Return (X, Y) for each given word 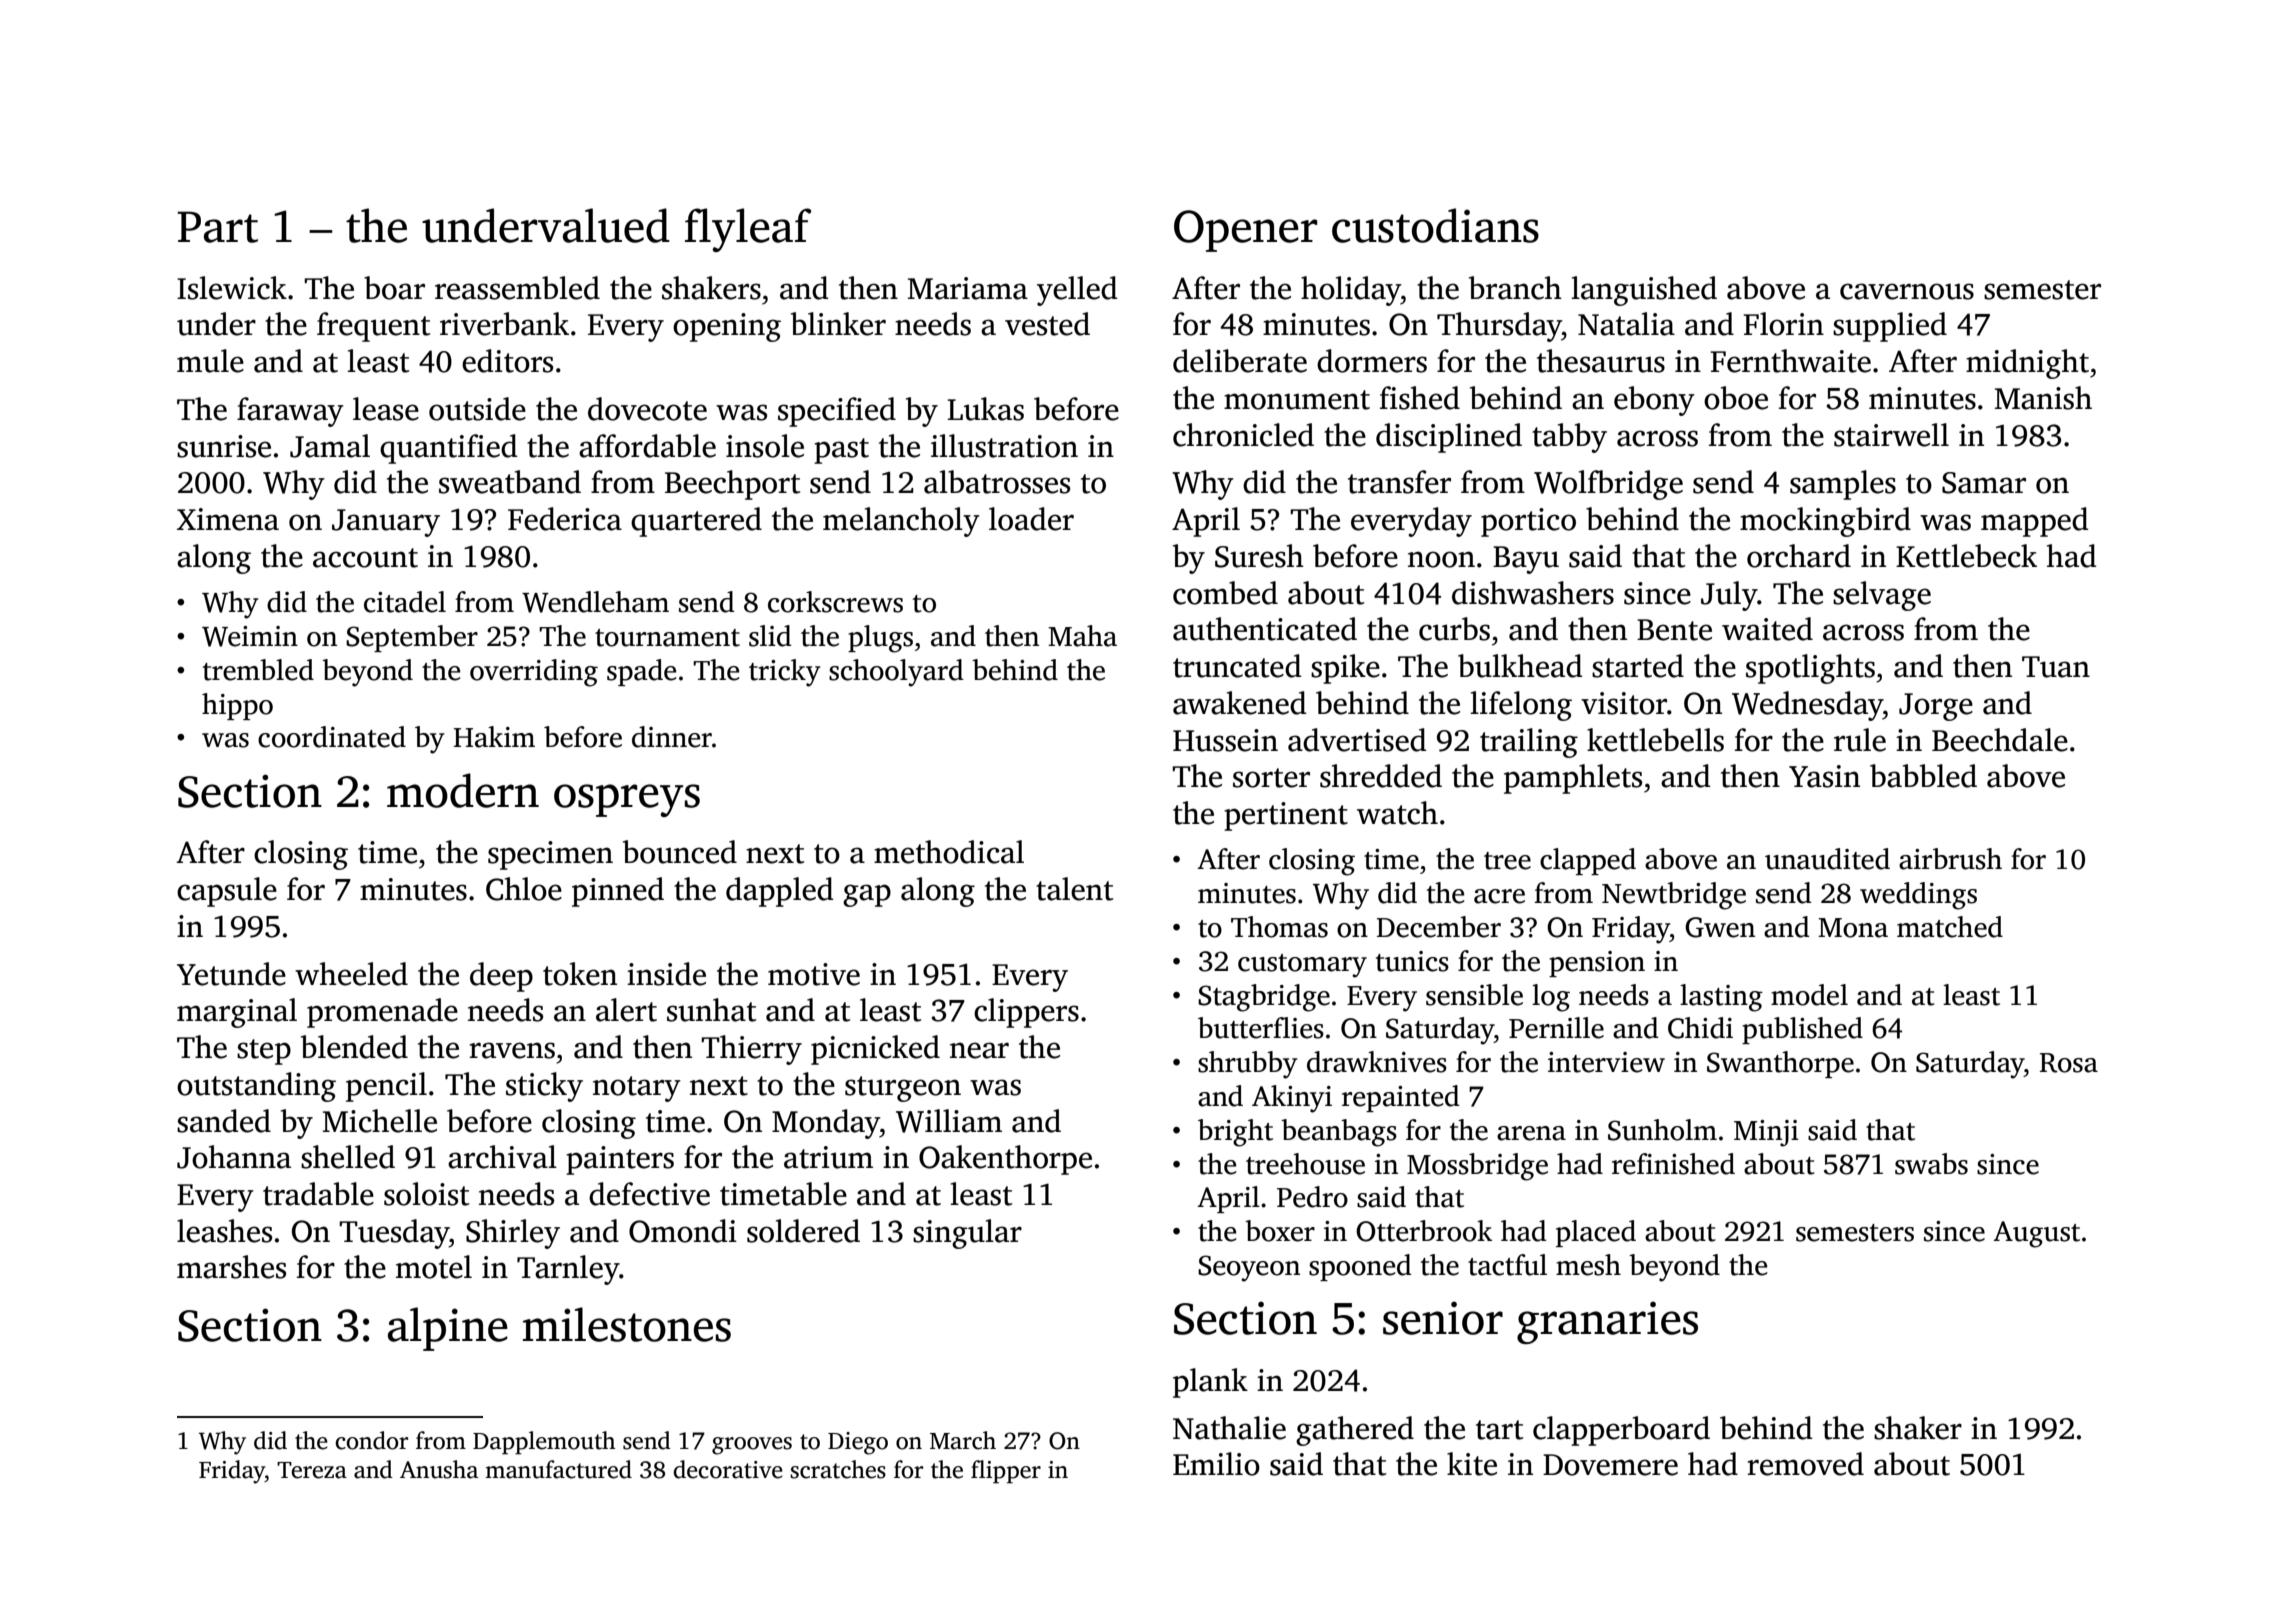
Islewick (232, 288)
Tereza (312, 1470)
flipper (1006, 1472)
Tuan (2056, 667)
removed (1805, 1464)
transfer (1399, 482)
